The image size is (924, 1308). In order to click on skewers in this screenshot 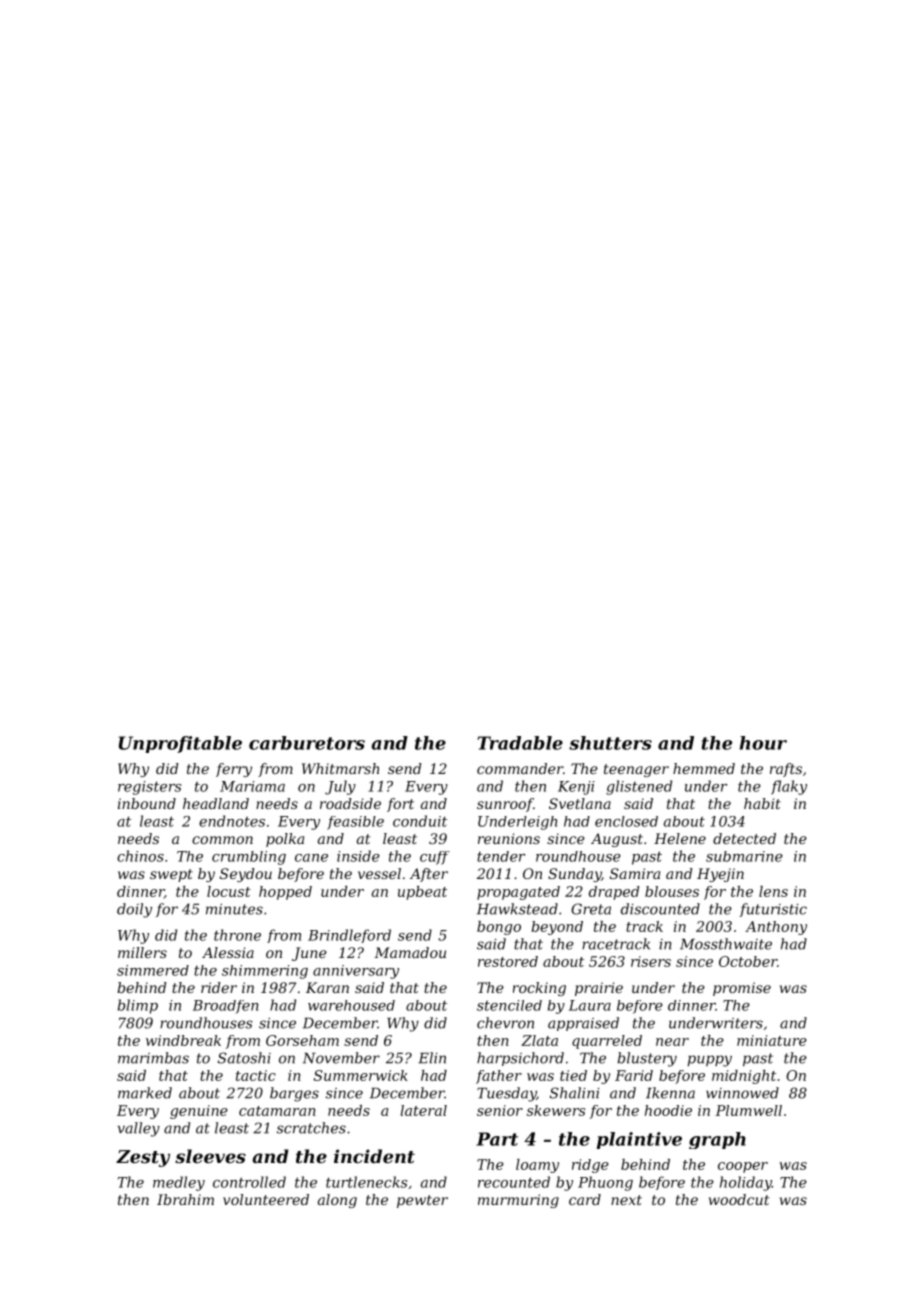, I will do `click(556, 1110)`.
